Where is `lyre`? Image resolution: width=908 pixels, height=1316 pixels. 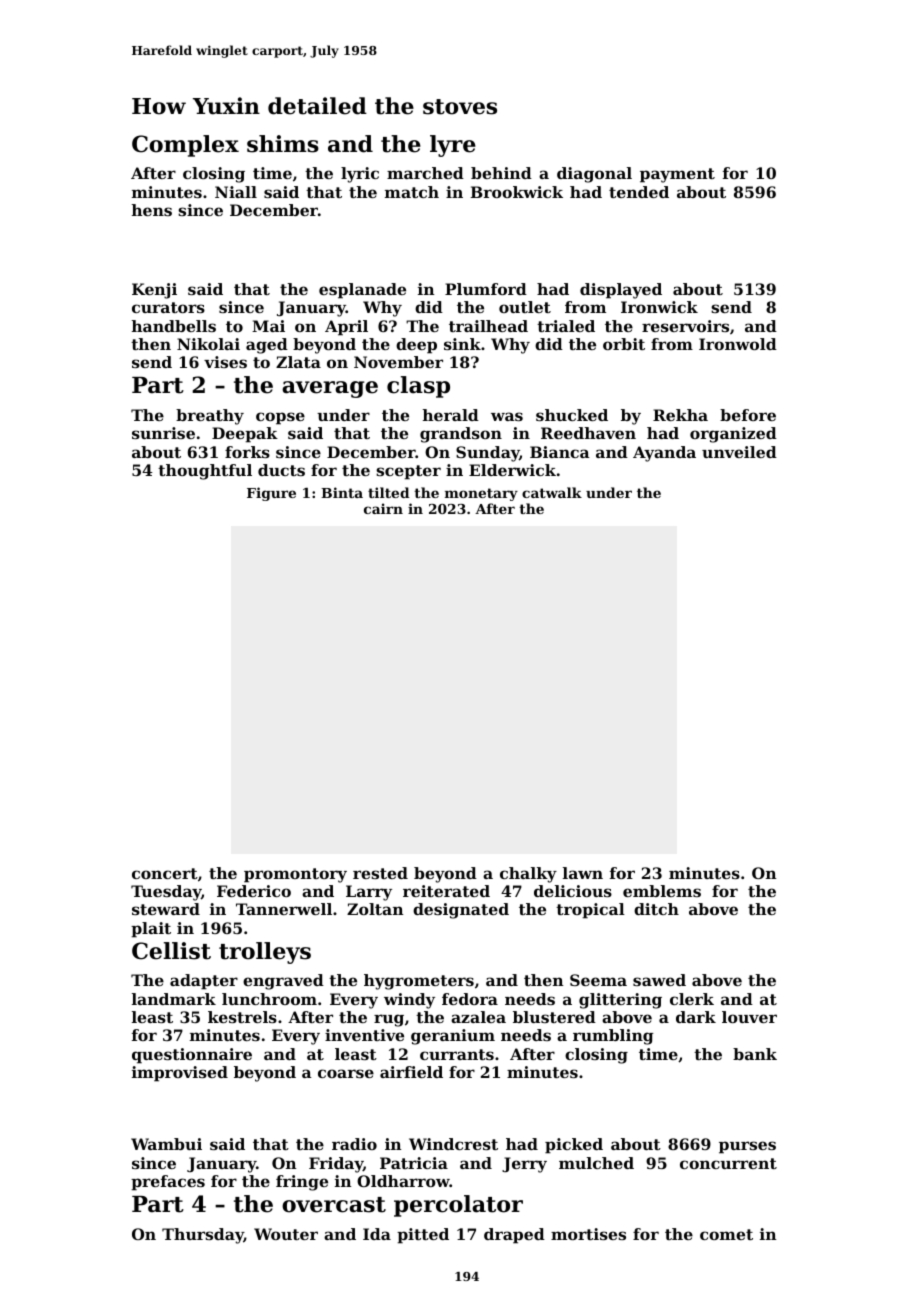
lyre is located at coordinates (453, 146).
